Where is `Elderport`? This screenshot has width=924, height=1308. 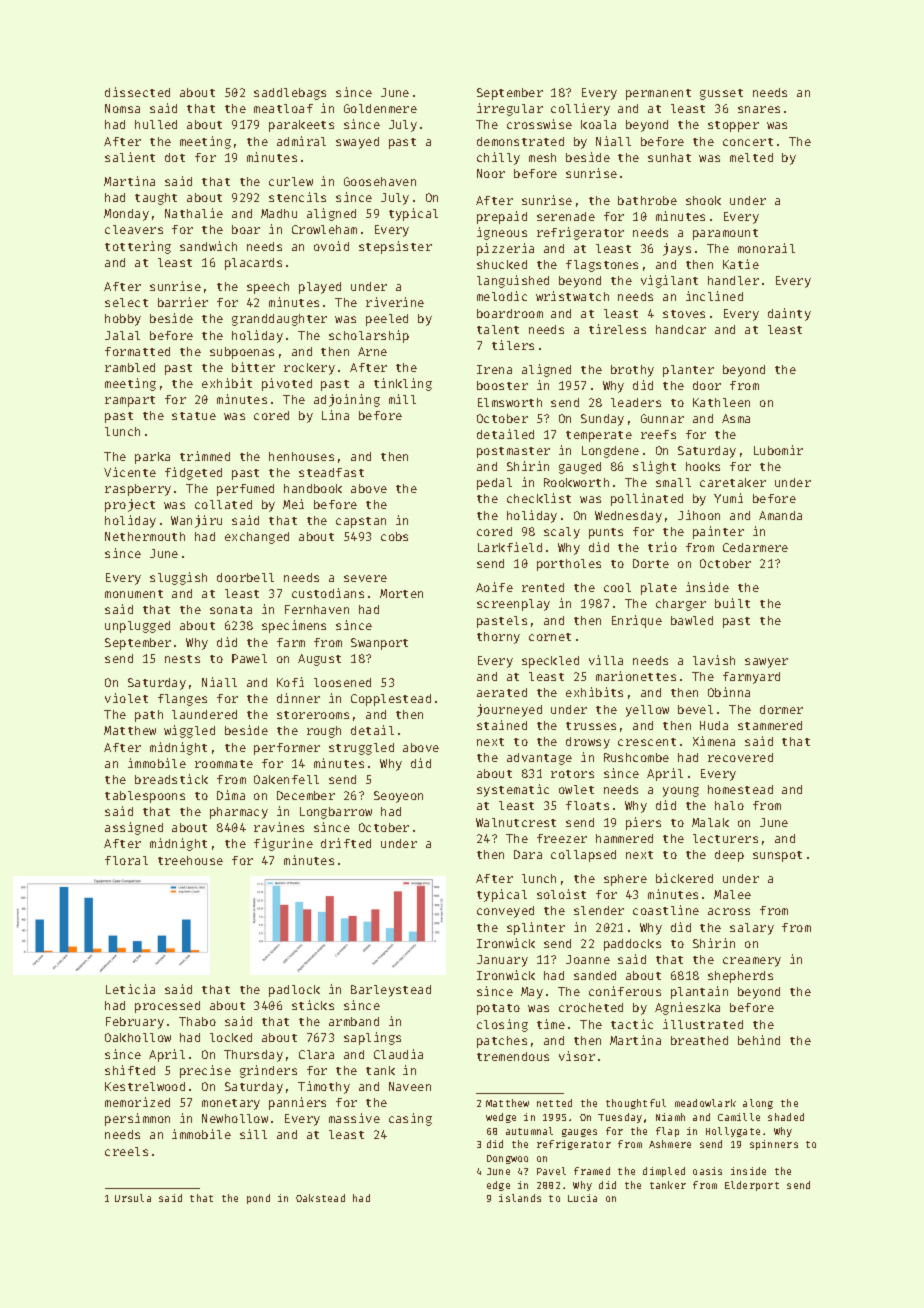 Elderport is located at coordinates (752, 1186).
